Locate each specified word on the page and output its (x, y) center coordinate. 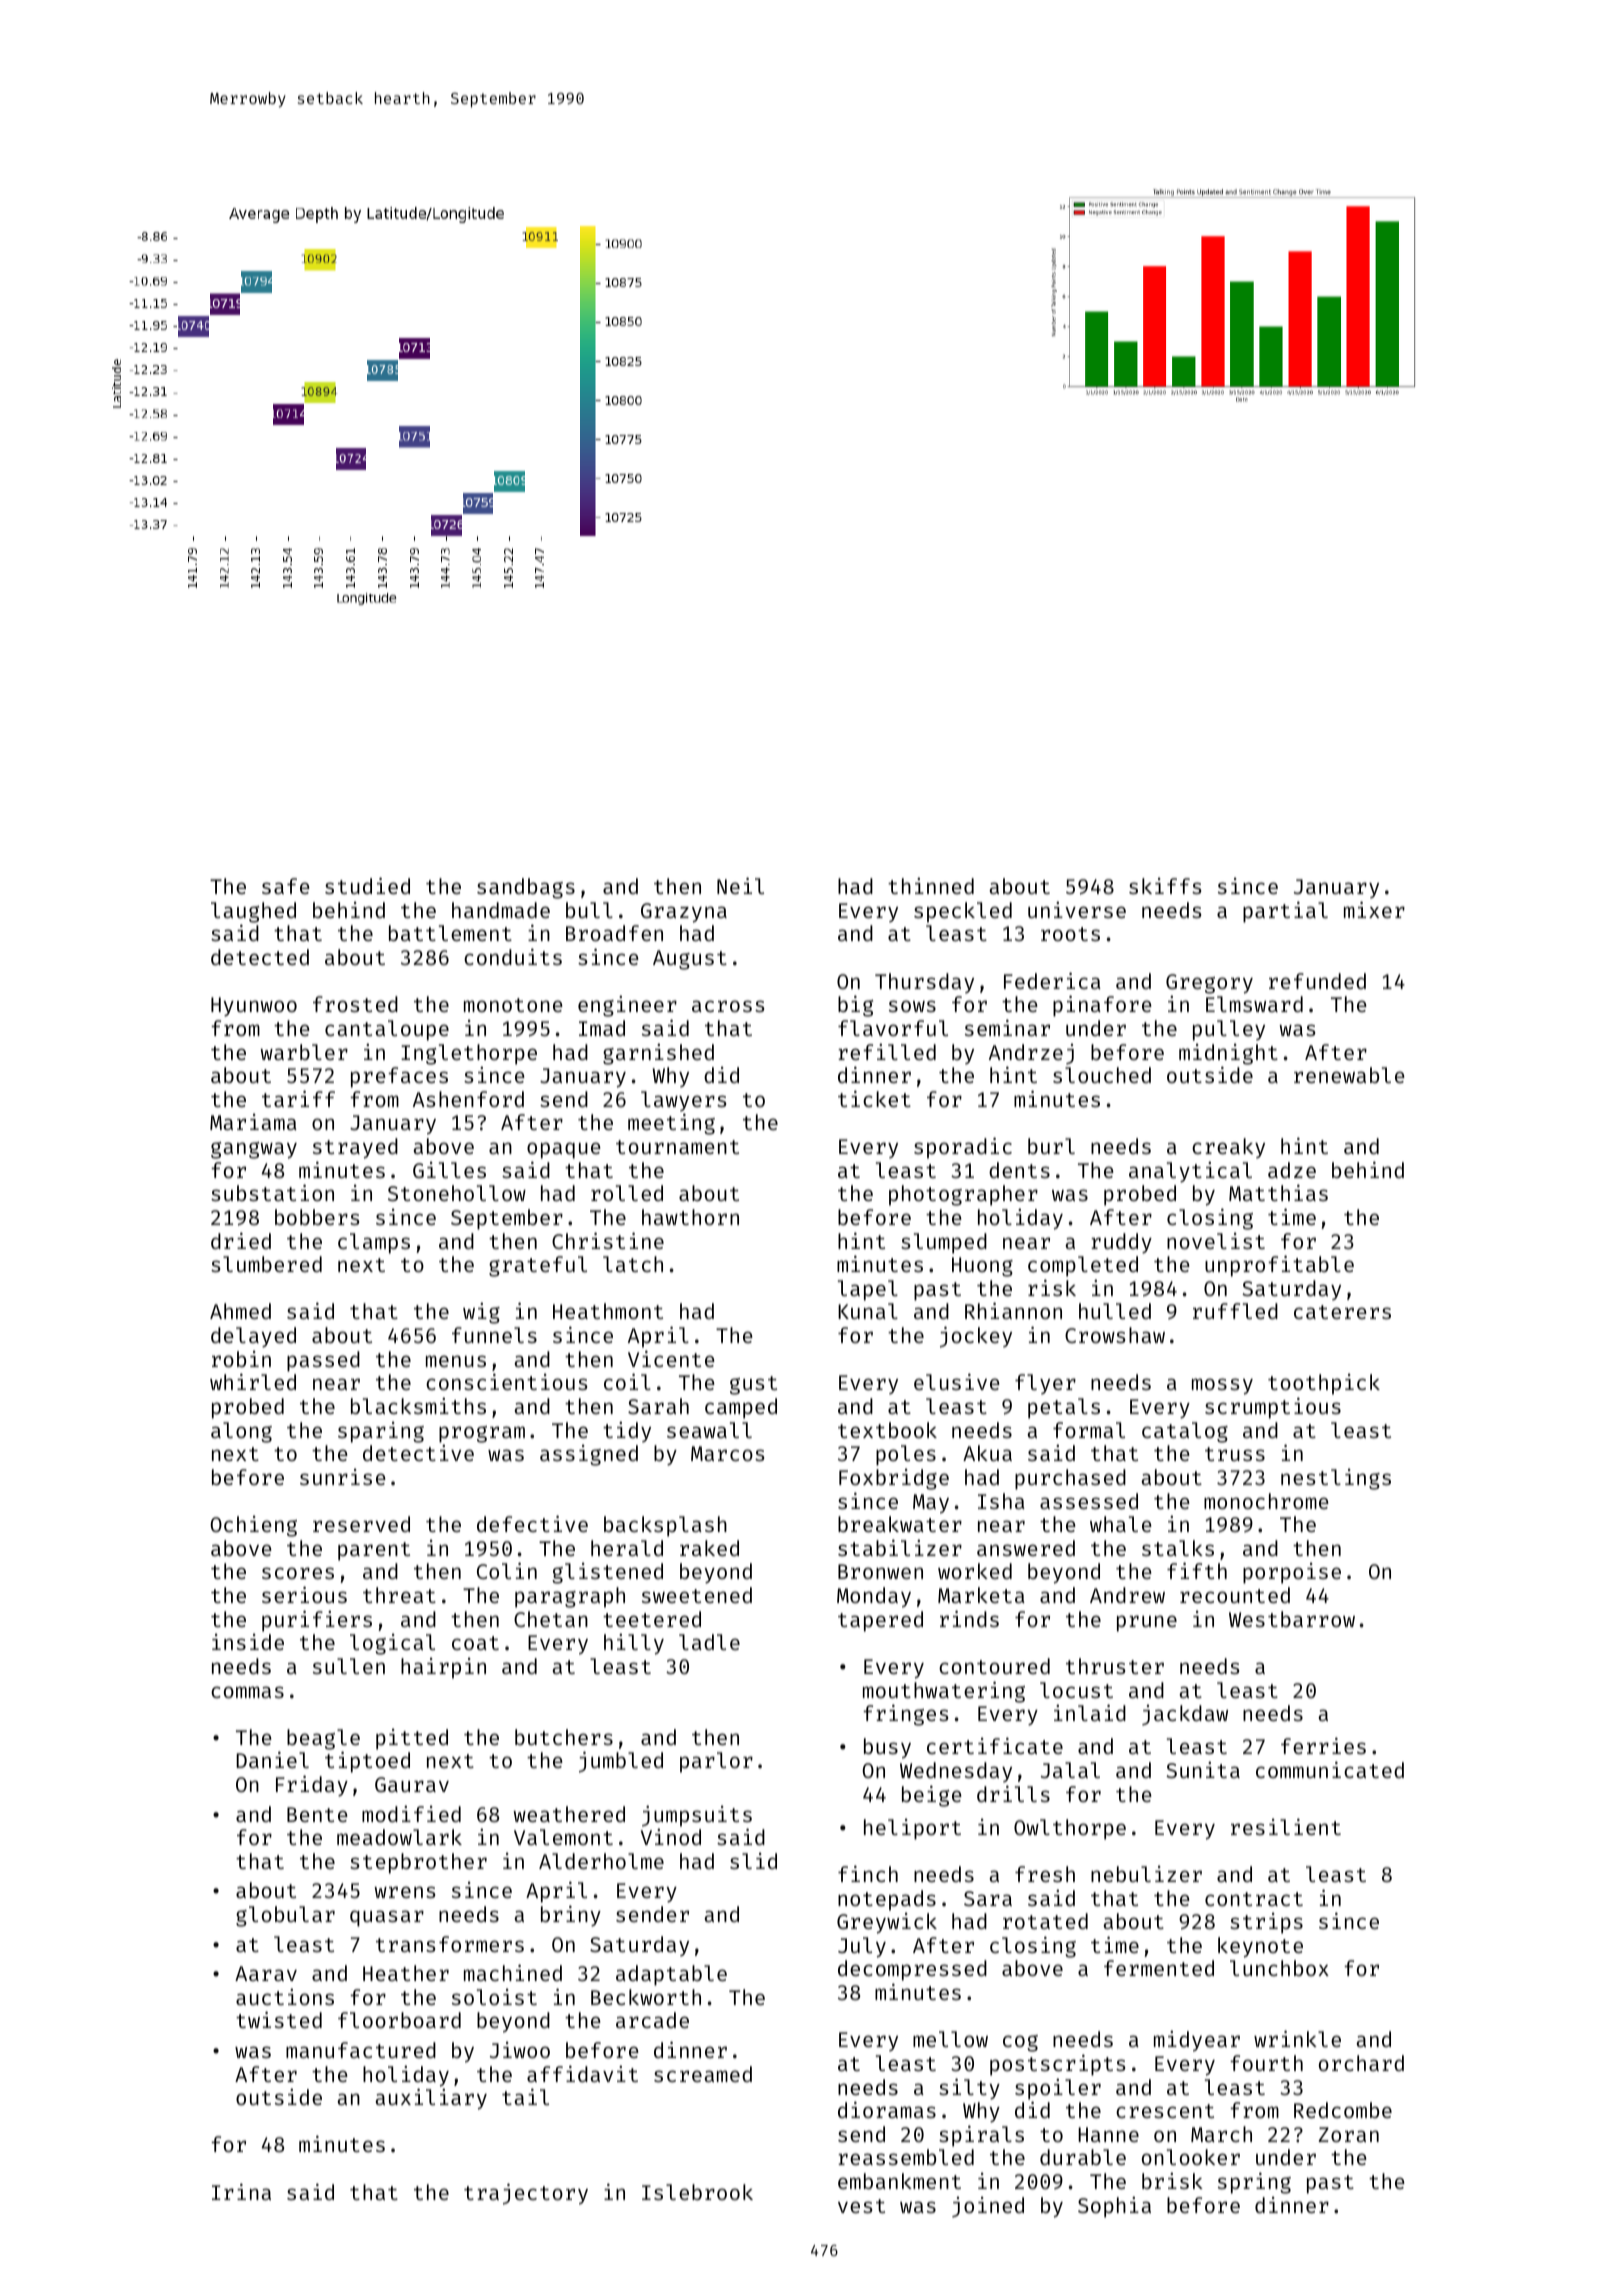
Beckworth (646, 1997)
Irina (241, 2191)
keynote (1260, 1947)
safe (286, 886)
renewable (1349, 1075)
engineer (627, 1006)
